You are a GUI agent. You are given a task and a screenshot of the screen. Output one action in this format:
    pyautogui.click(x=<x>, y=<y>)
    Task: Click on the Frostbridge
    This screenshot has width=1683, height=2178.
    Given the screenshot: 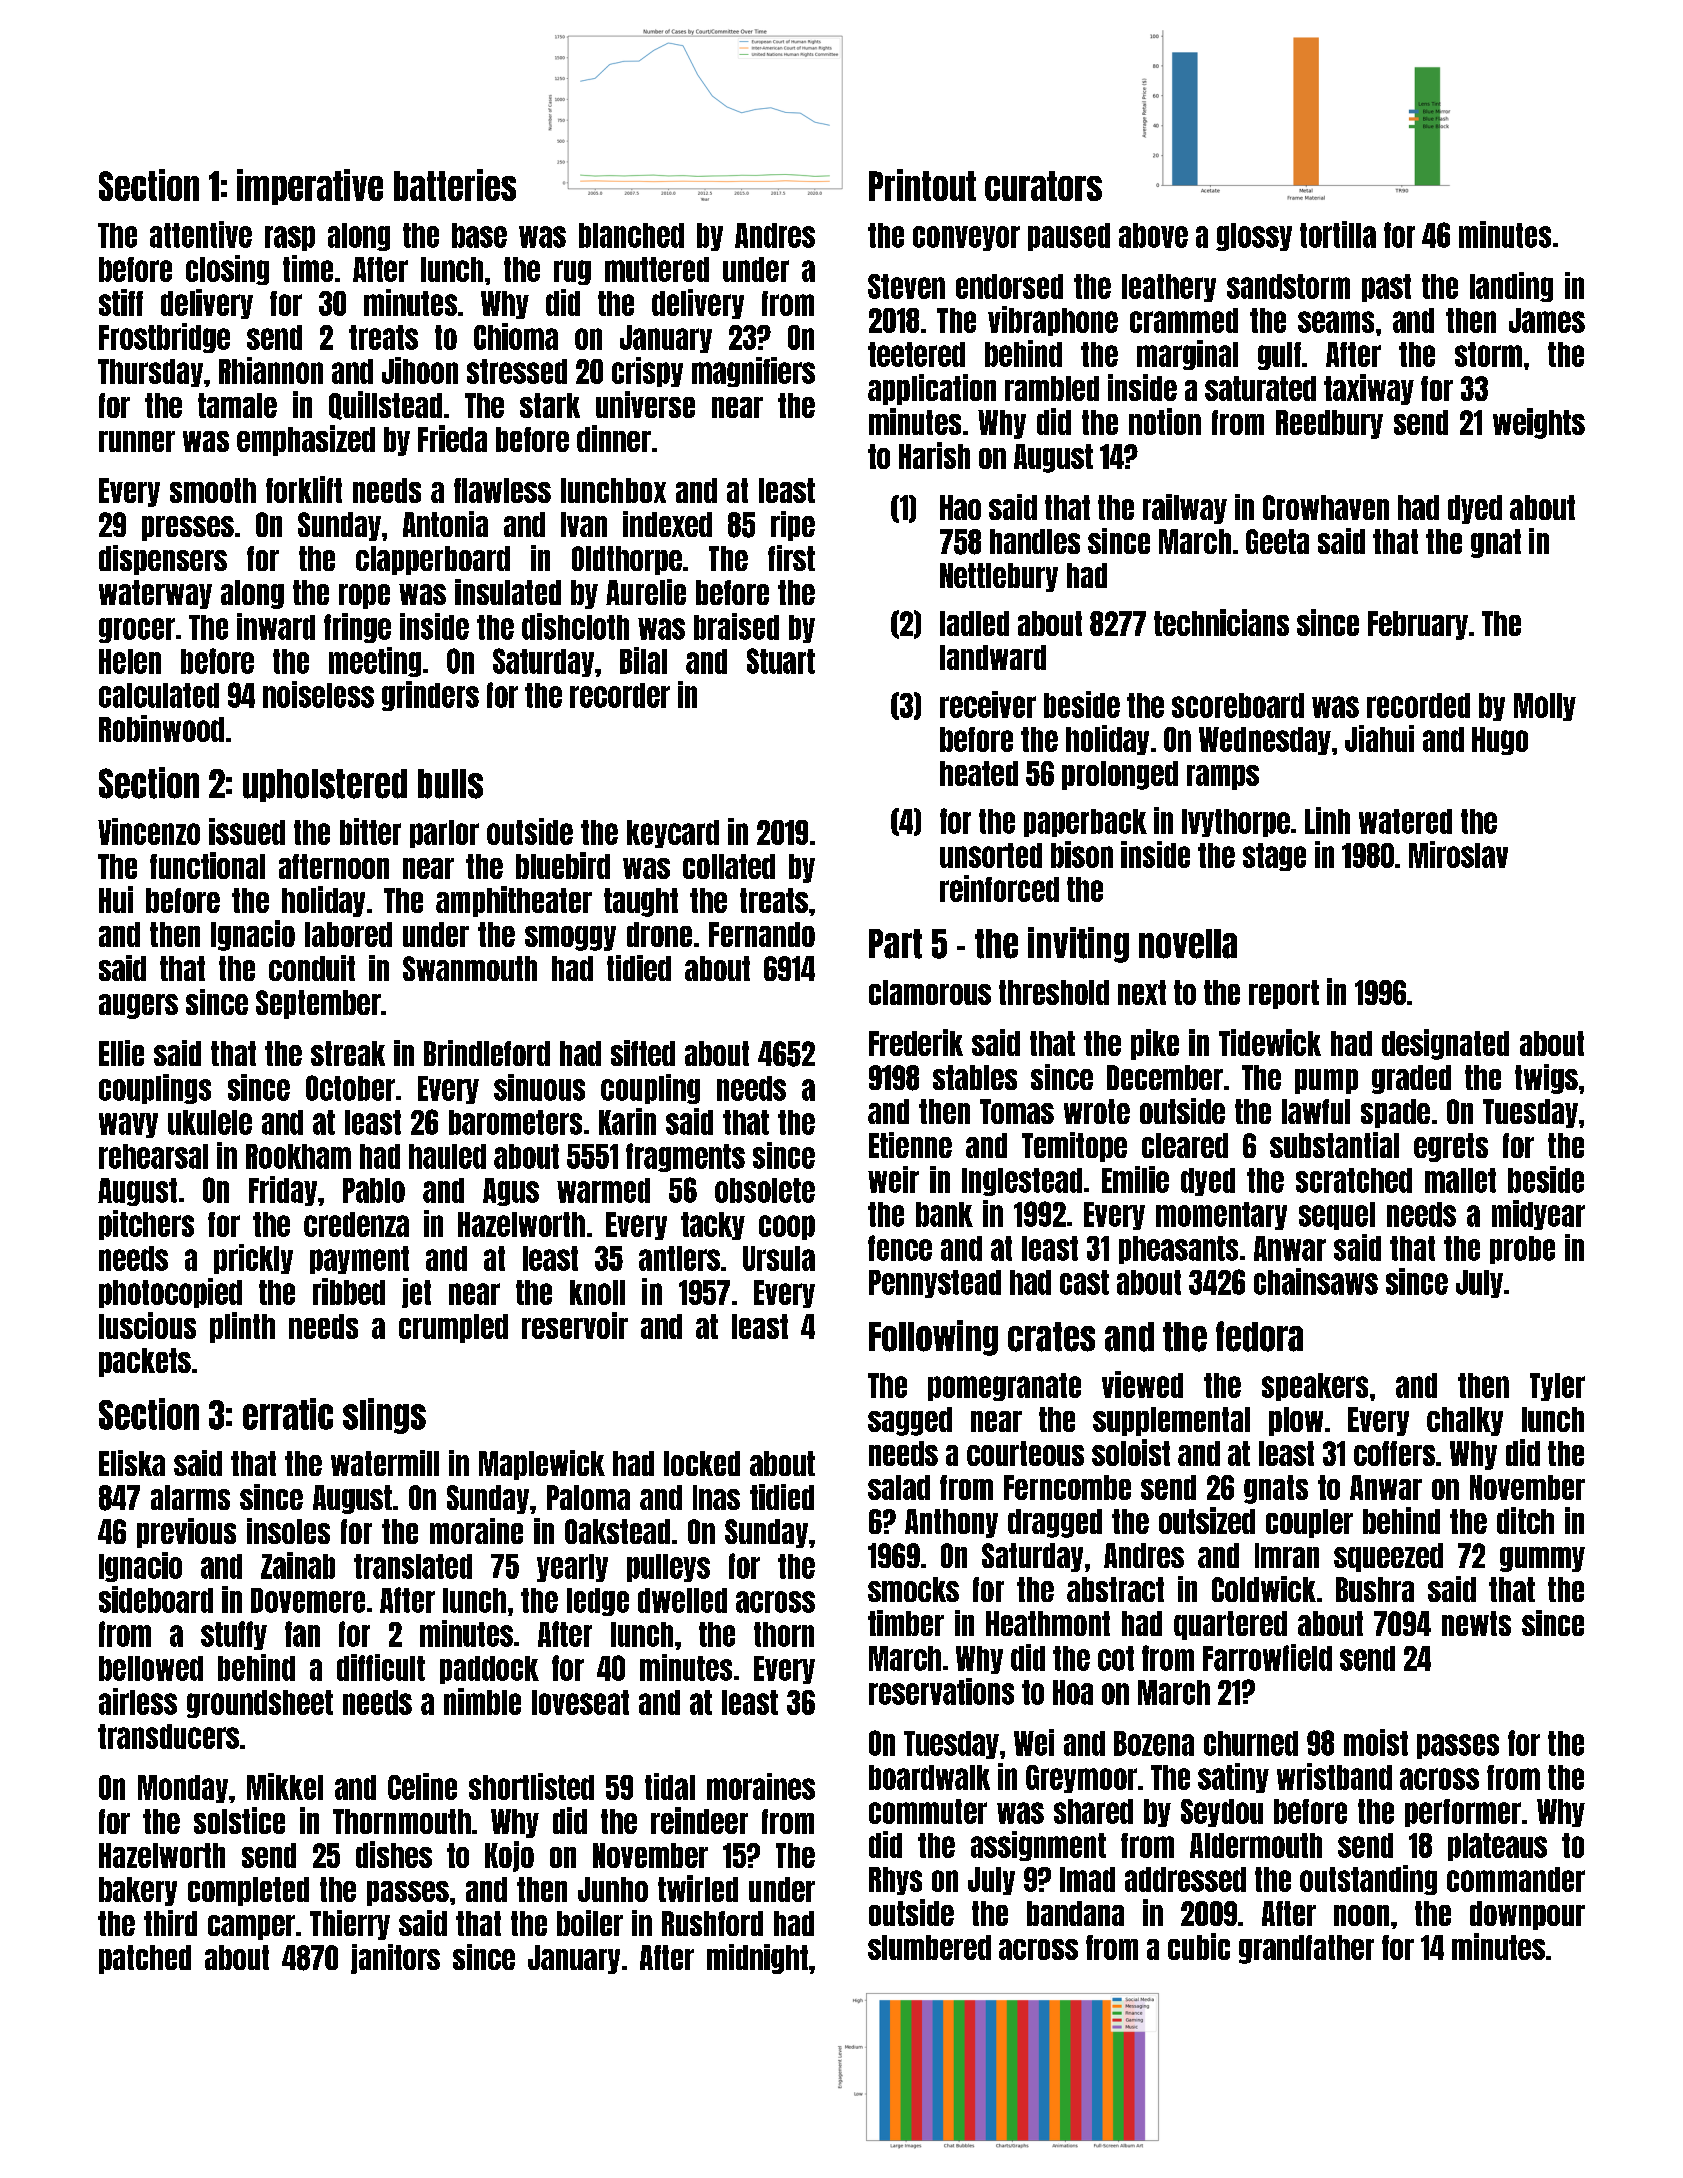 What is the action you would take?
    pyautogui.click(x=164, y=338)
